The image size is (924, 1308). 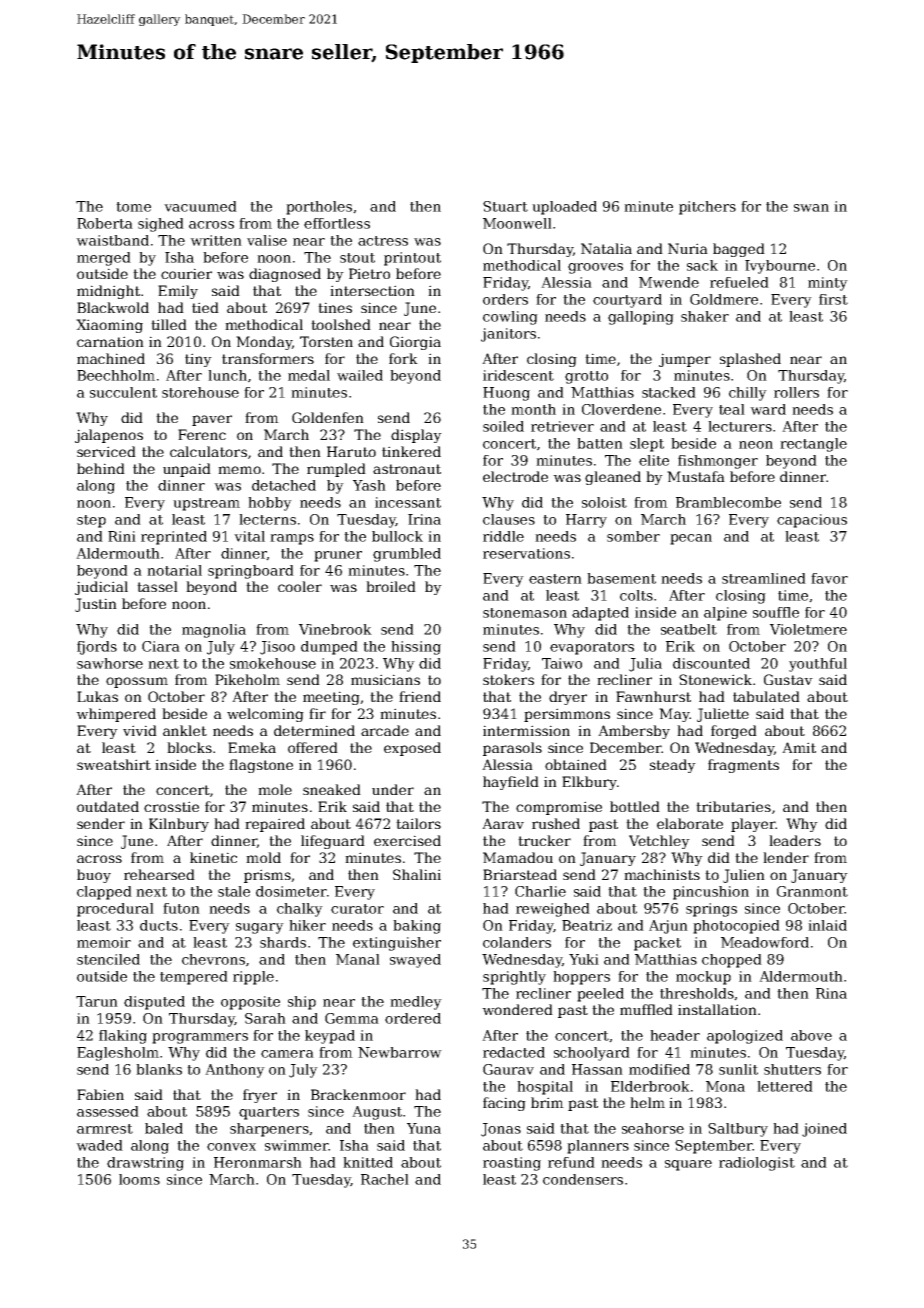 What do you see at coordinates (812, 521) in the image?
I see `capacious` at bounding box center [812, 521].
